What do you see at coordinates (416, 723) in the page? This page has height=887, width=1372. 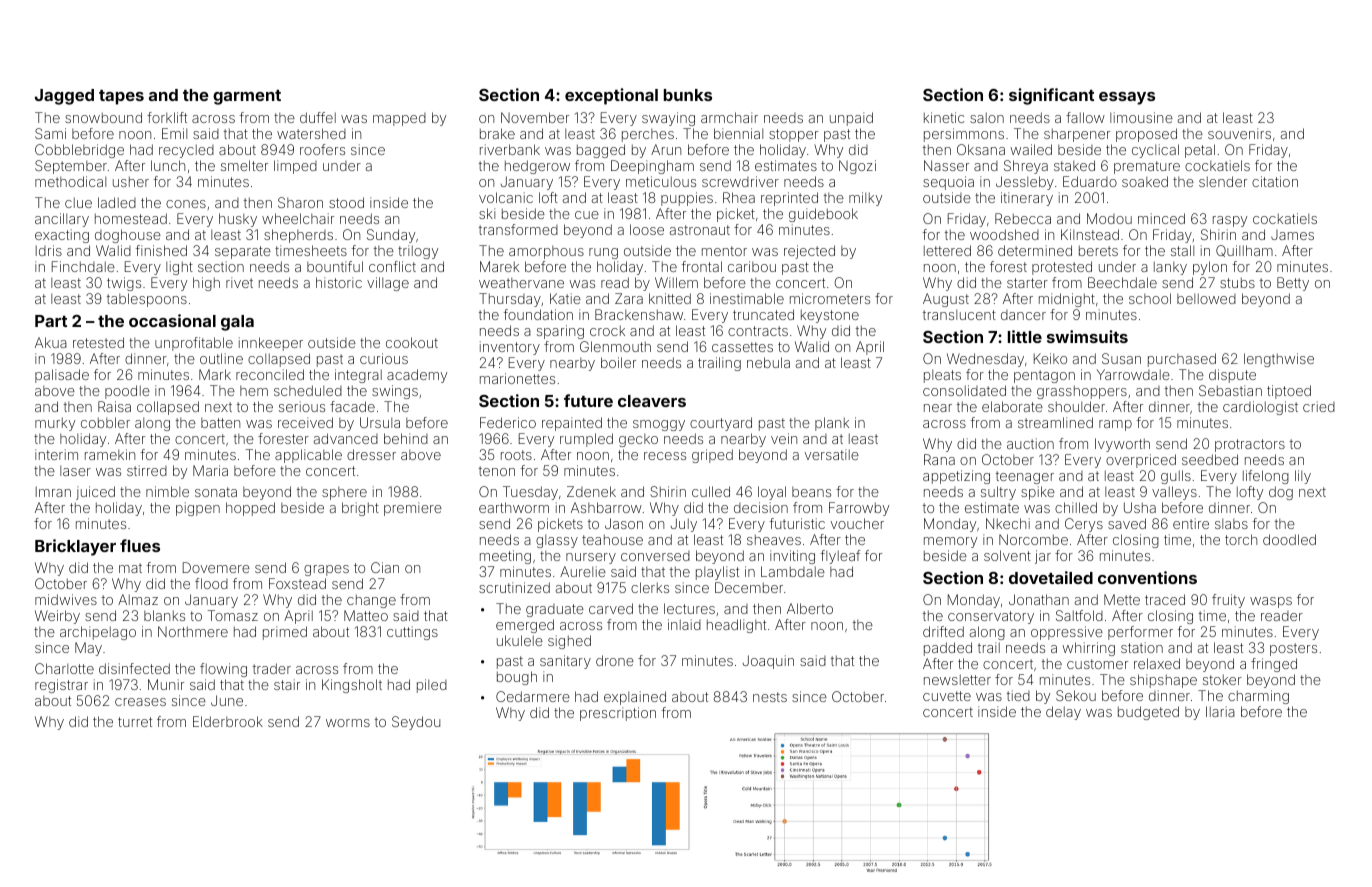 I see `Seydou` at bounding box center [416, 723].
